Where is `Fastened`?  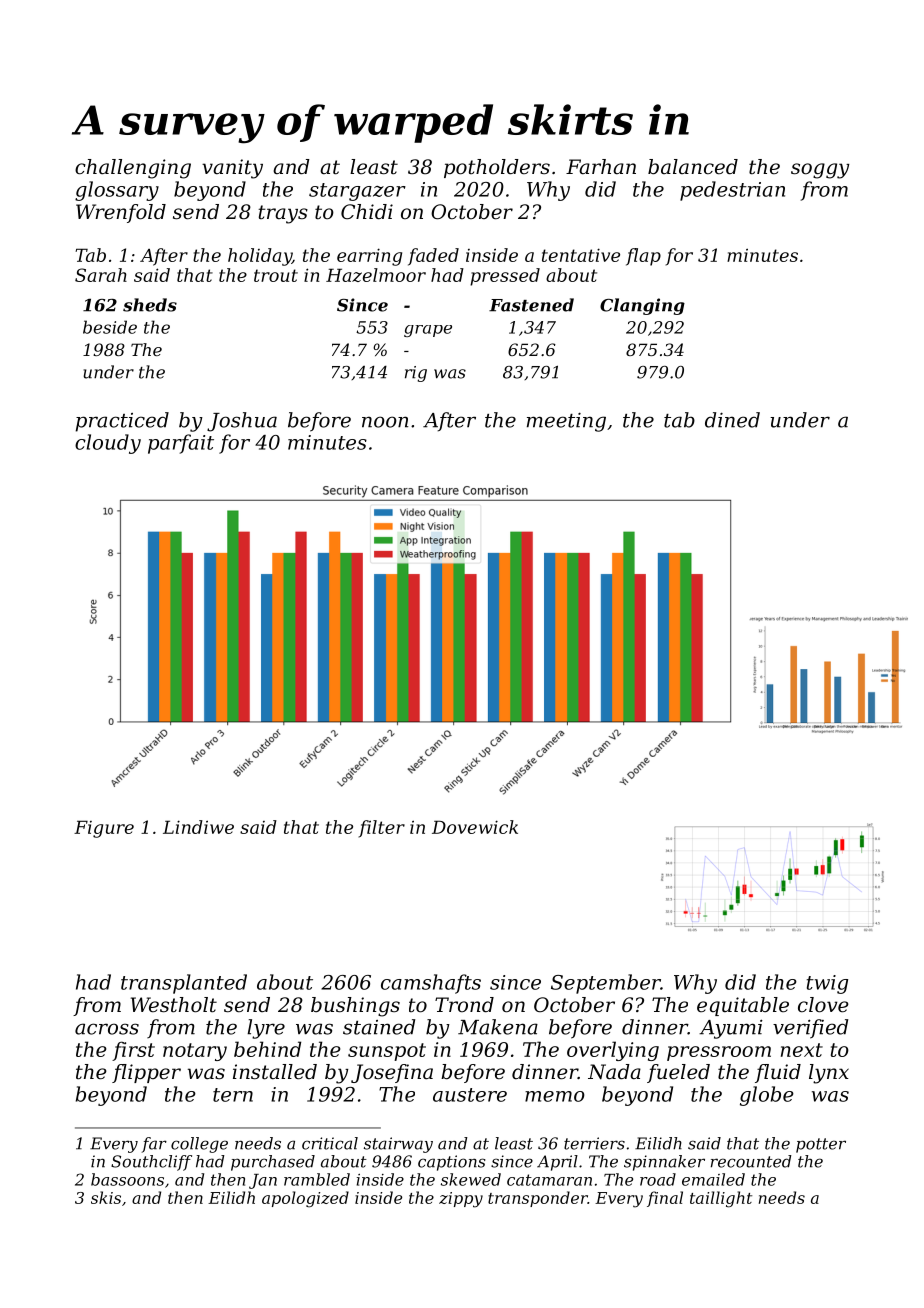
Fastened is located at coordinates (531, 305).
